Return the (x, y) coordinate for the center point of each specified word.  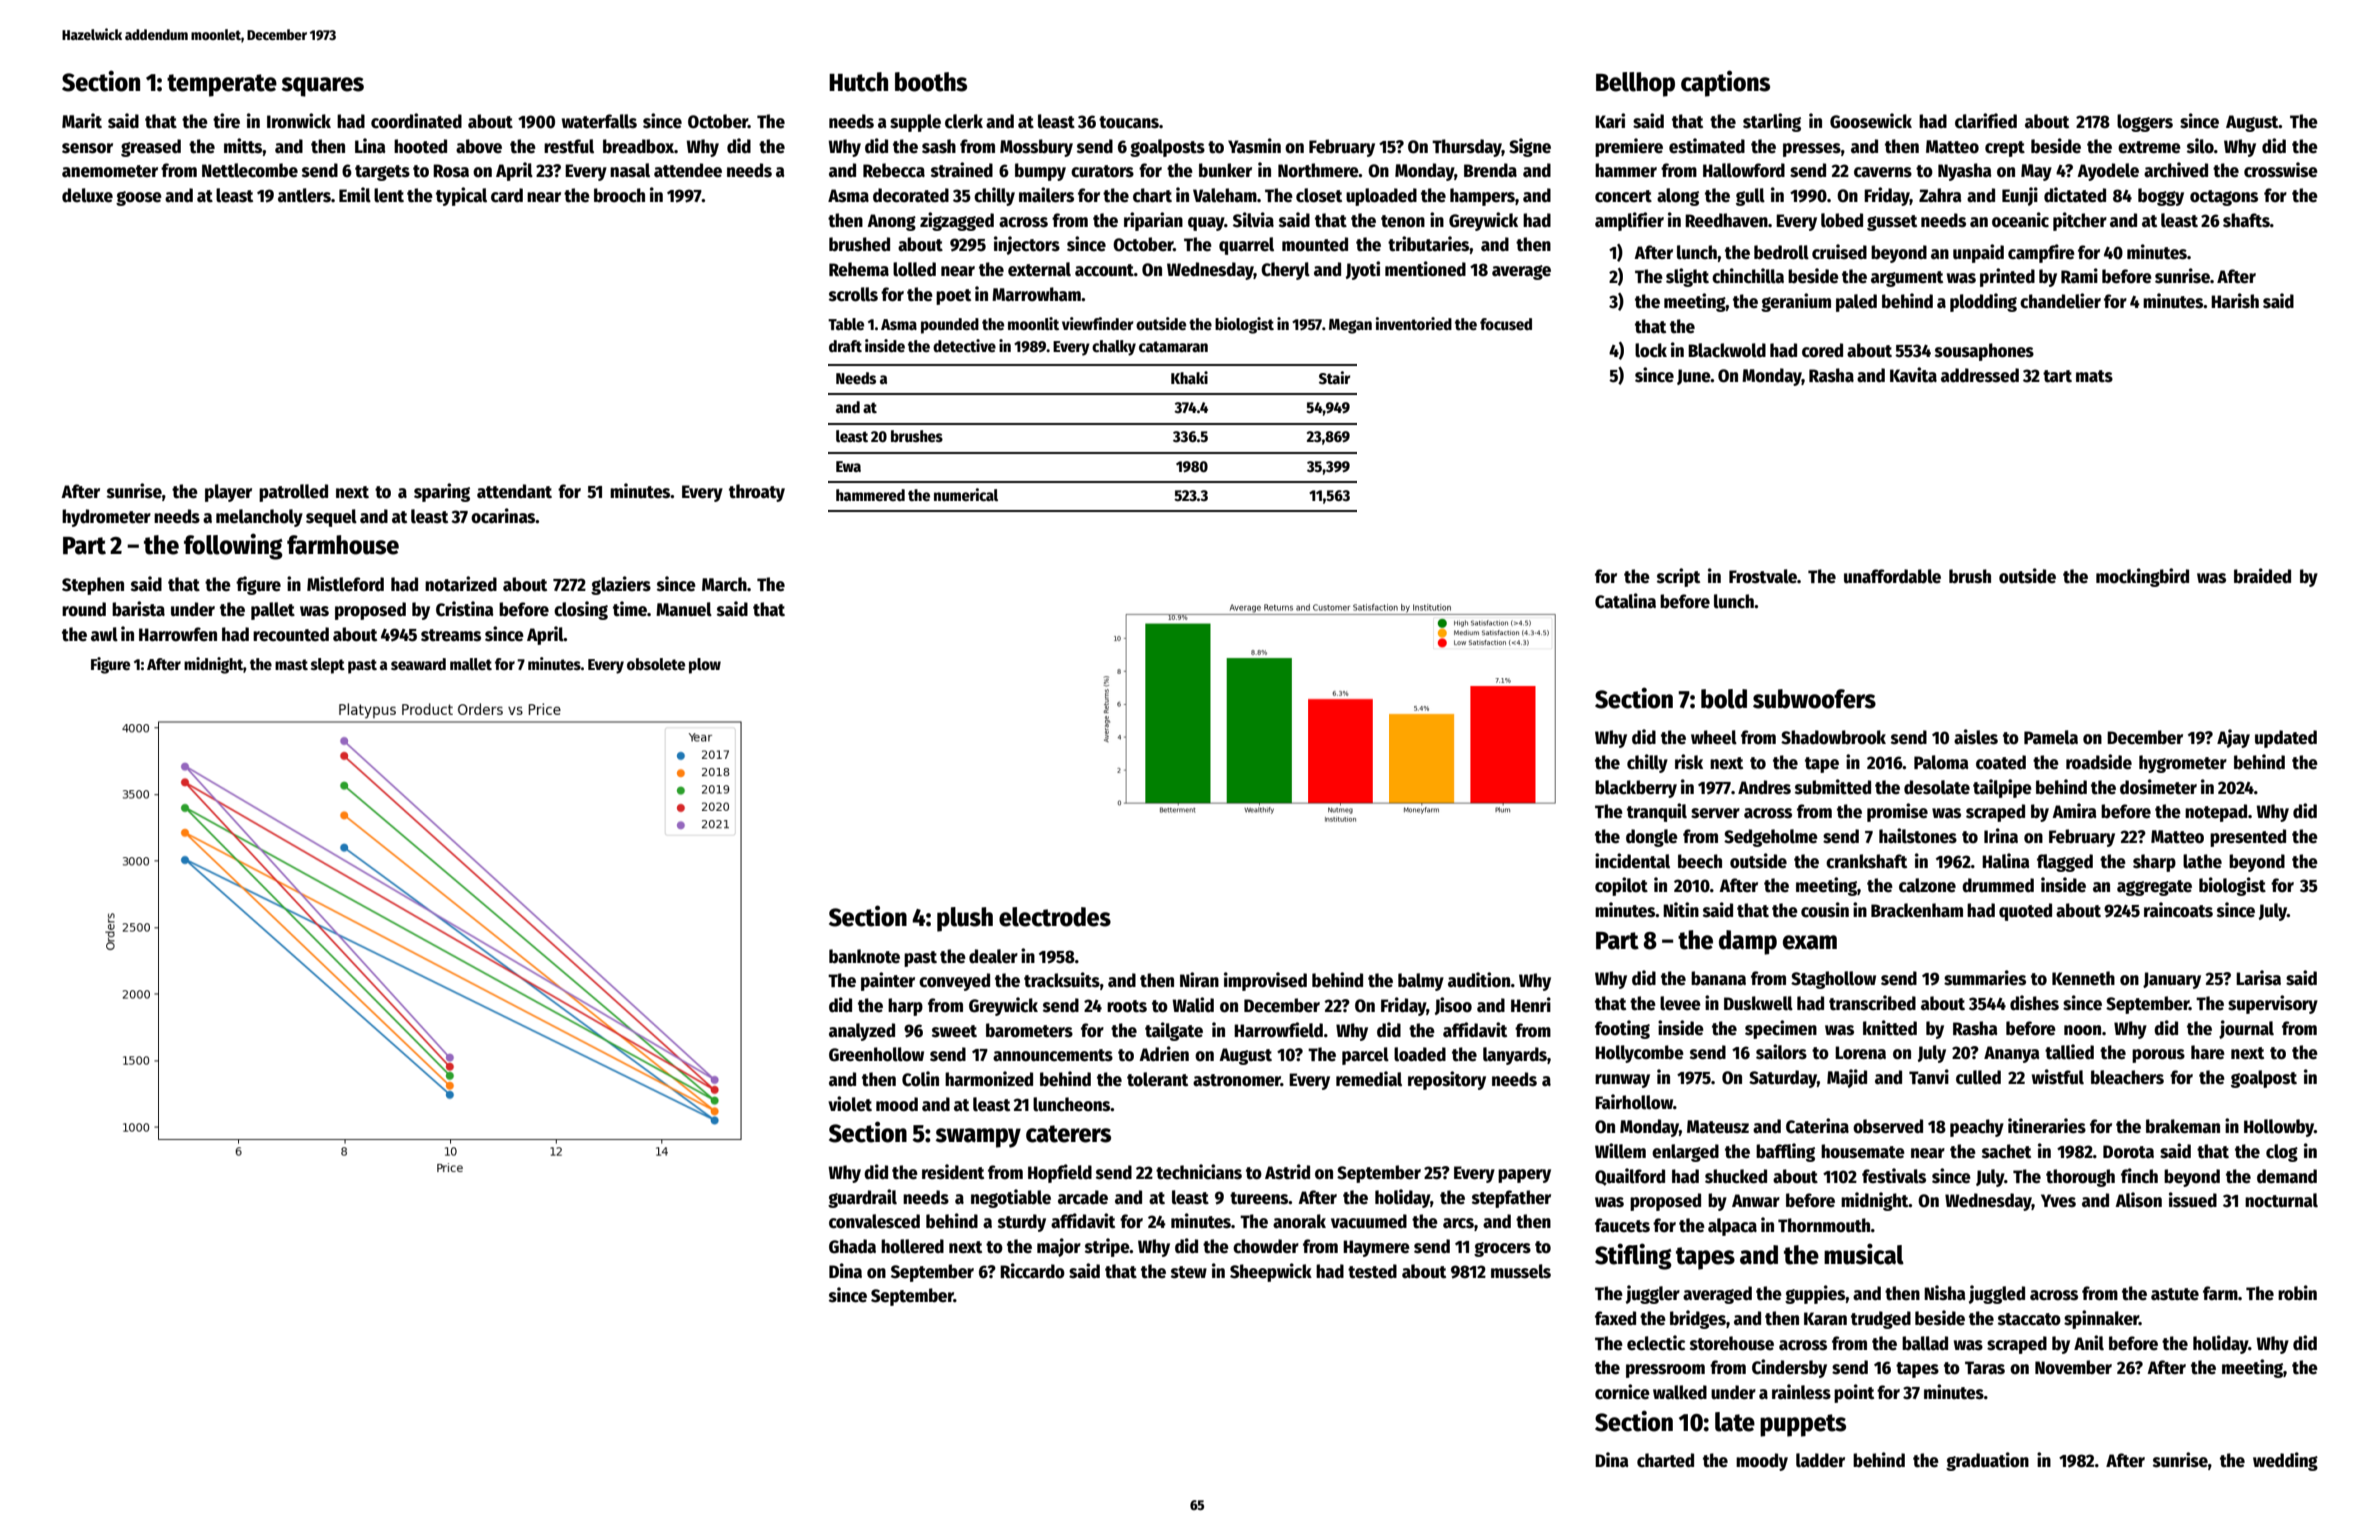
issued (2193, 1200)
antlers (304, 195)
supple (915, 123)
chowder (1266, 1246)
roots (1127, 1006)
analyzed (862, 1032)
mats (2094, 376)
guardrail (862, 1198)
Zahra (1940, 195)
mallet (471, 664)
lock (1651, 350)
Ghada (852, 1246)
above (479, 146)
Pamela (2051, 737)
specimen (1781, 1029)
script (1678, 577)
